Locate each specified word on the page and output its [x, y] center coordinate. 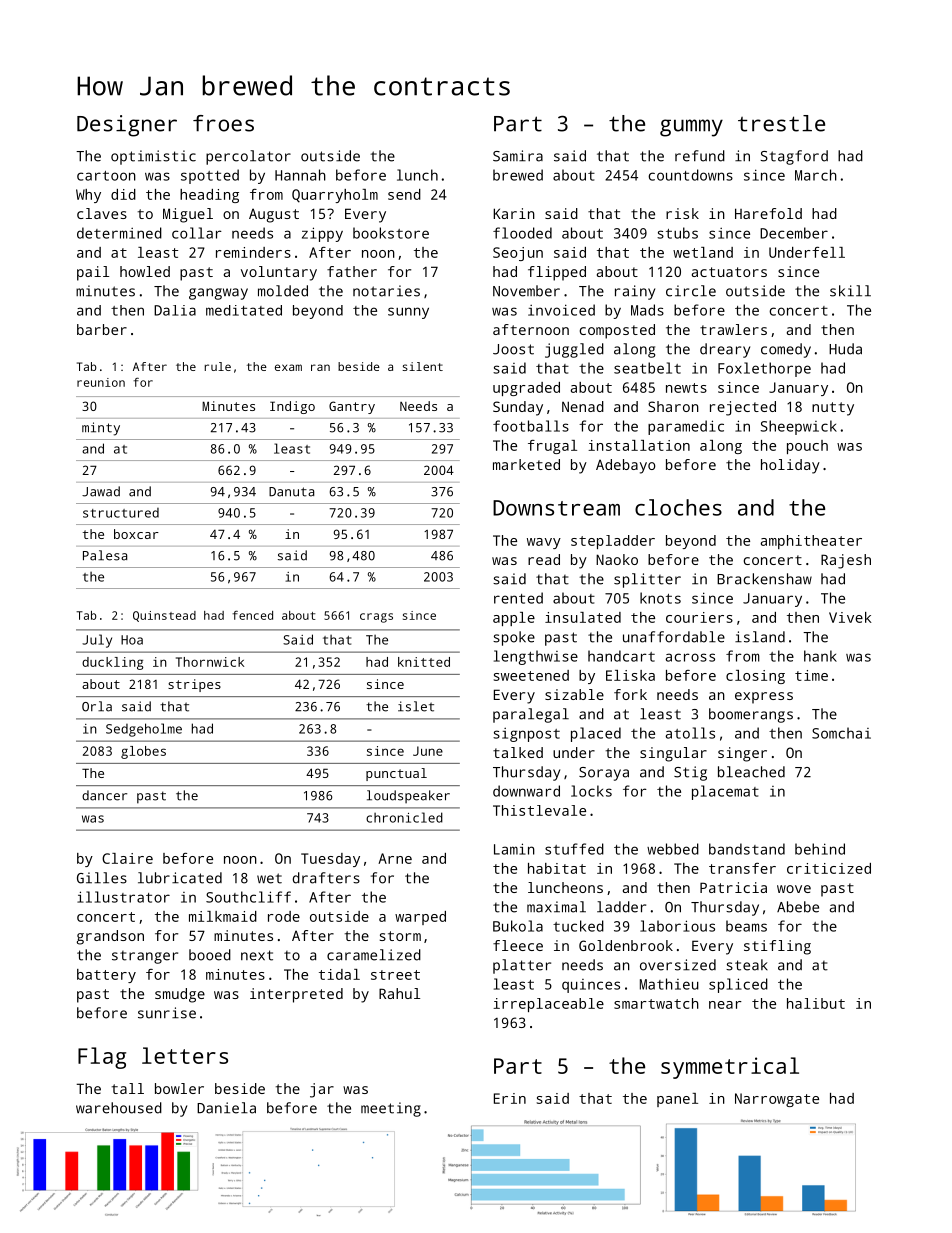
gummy [691, 128]
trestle [781, 123]
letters [185, 1055]
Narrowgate [777, 1100]
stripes [194, 685]
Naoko [617, 559]
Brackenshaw [764, 579]
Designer [127, 126]
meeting [391, 1109]
